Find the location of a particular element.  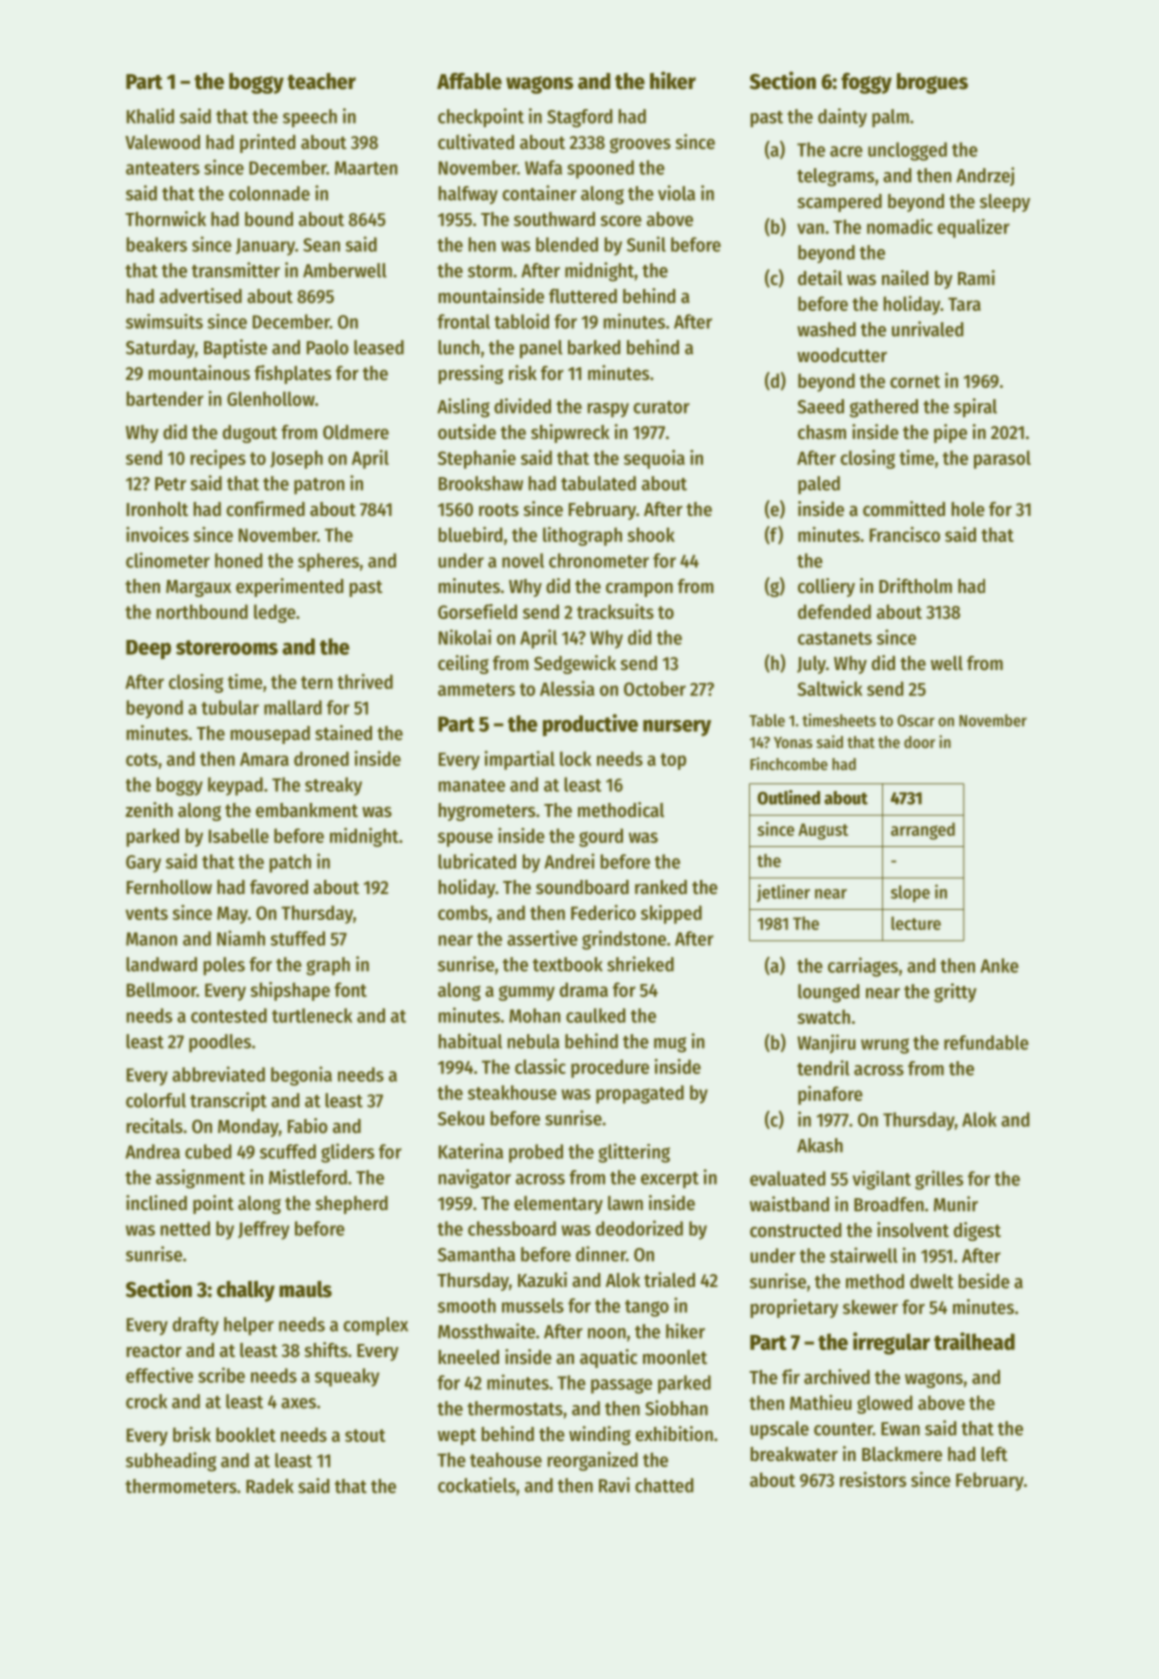

digest is located at coordinates (977, 1231).
